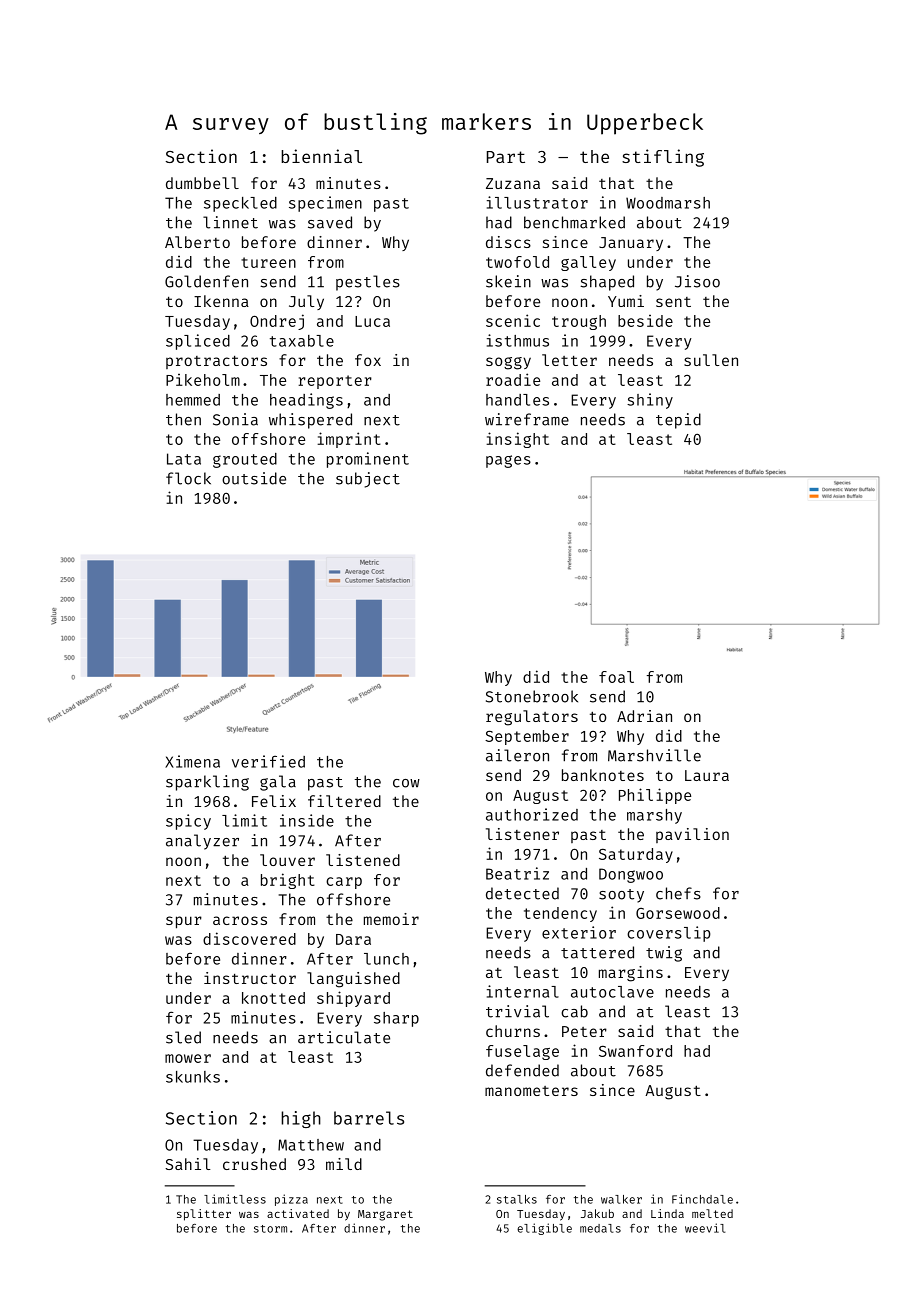 The width and height of the screenshot is (911, 1293). Describe the element at coordinates (506, 157) in the screenshot. I see `Part` at that location.
